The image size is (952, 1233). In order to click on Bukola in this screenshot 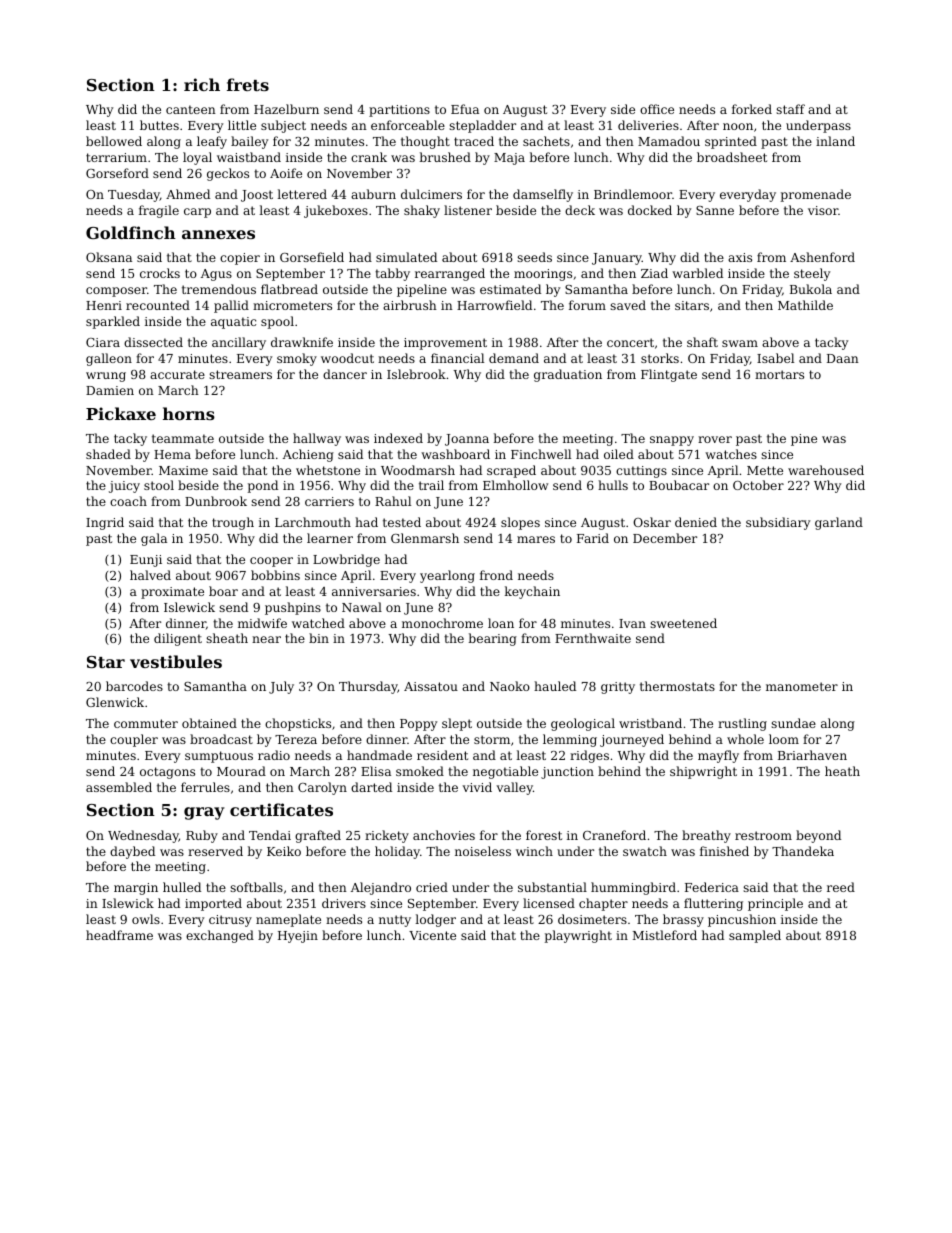, I will do `click(811, 289)`.
